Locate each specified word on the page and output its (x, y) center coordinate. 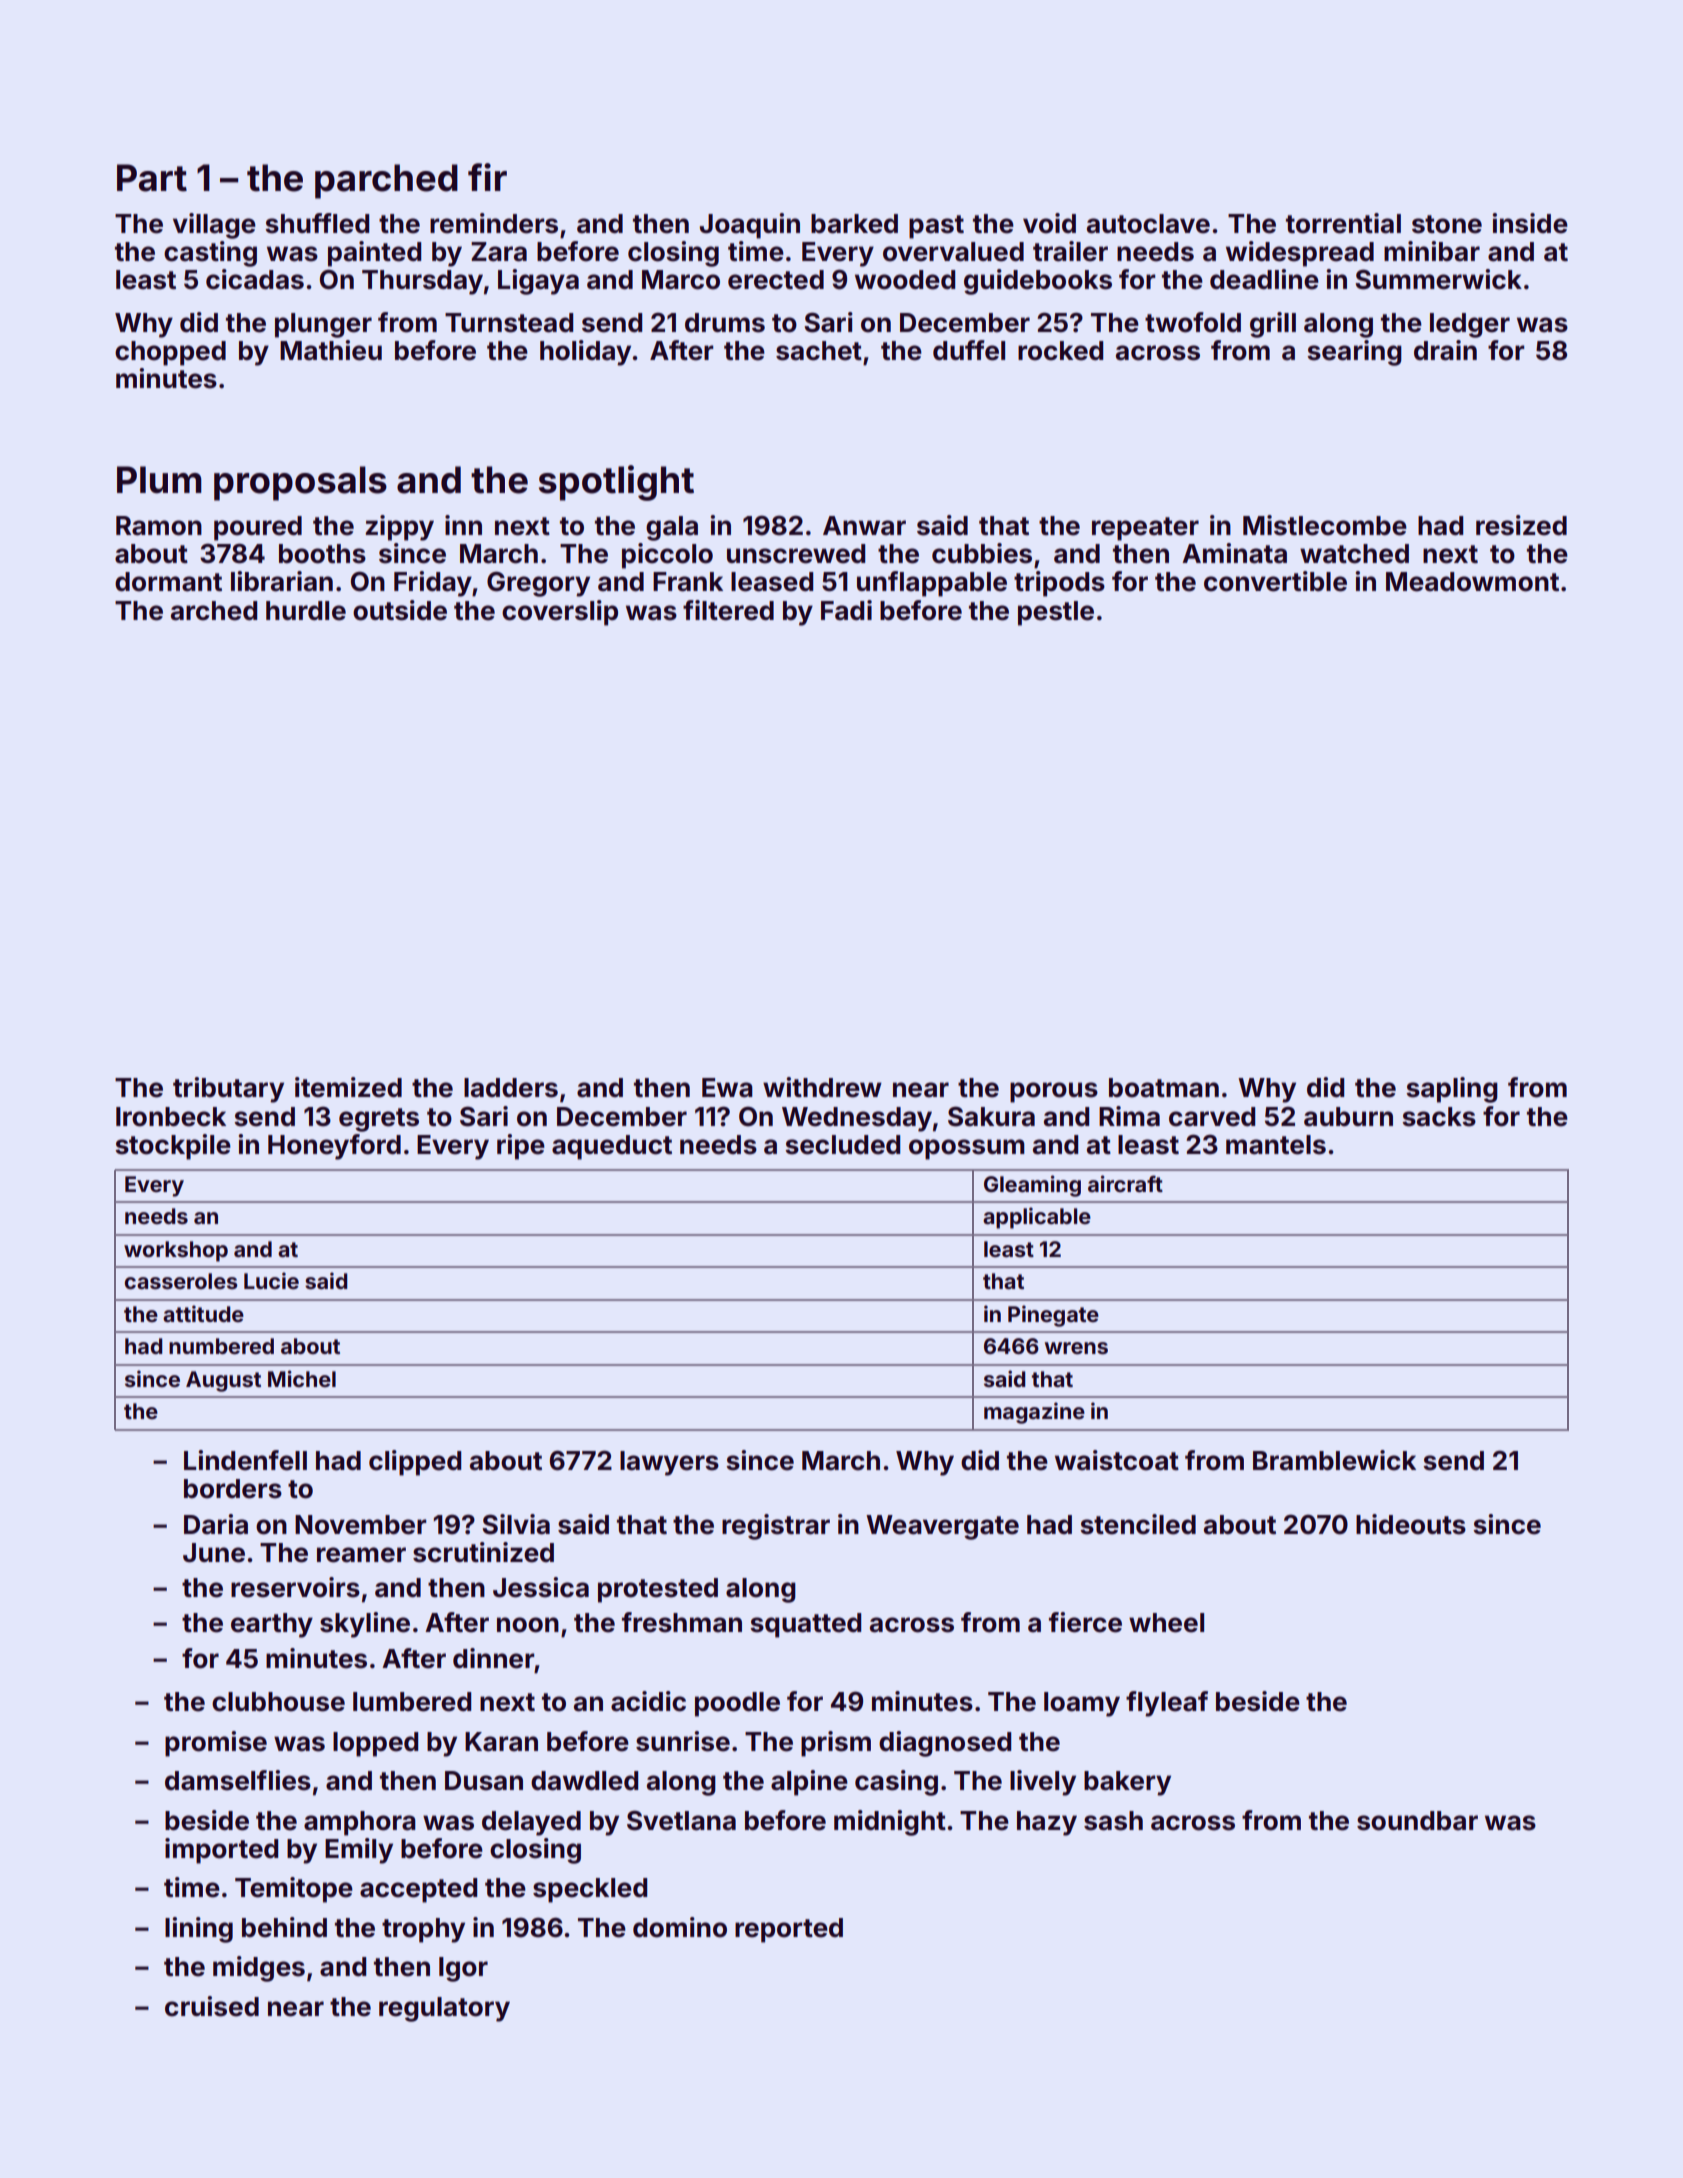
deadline (1264, 279)
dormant (168, 582)
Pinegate (1053, 1316)
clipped (415, 1463)
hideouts (1411, 1524)
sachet (819, 351)
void (1049, 223)
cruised (212, 2006)
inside (1530, 223)
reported (789, 1930)
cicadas (255, 279)
